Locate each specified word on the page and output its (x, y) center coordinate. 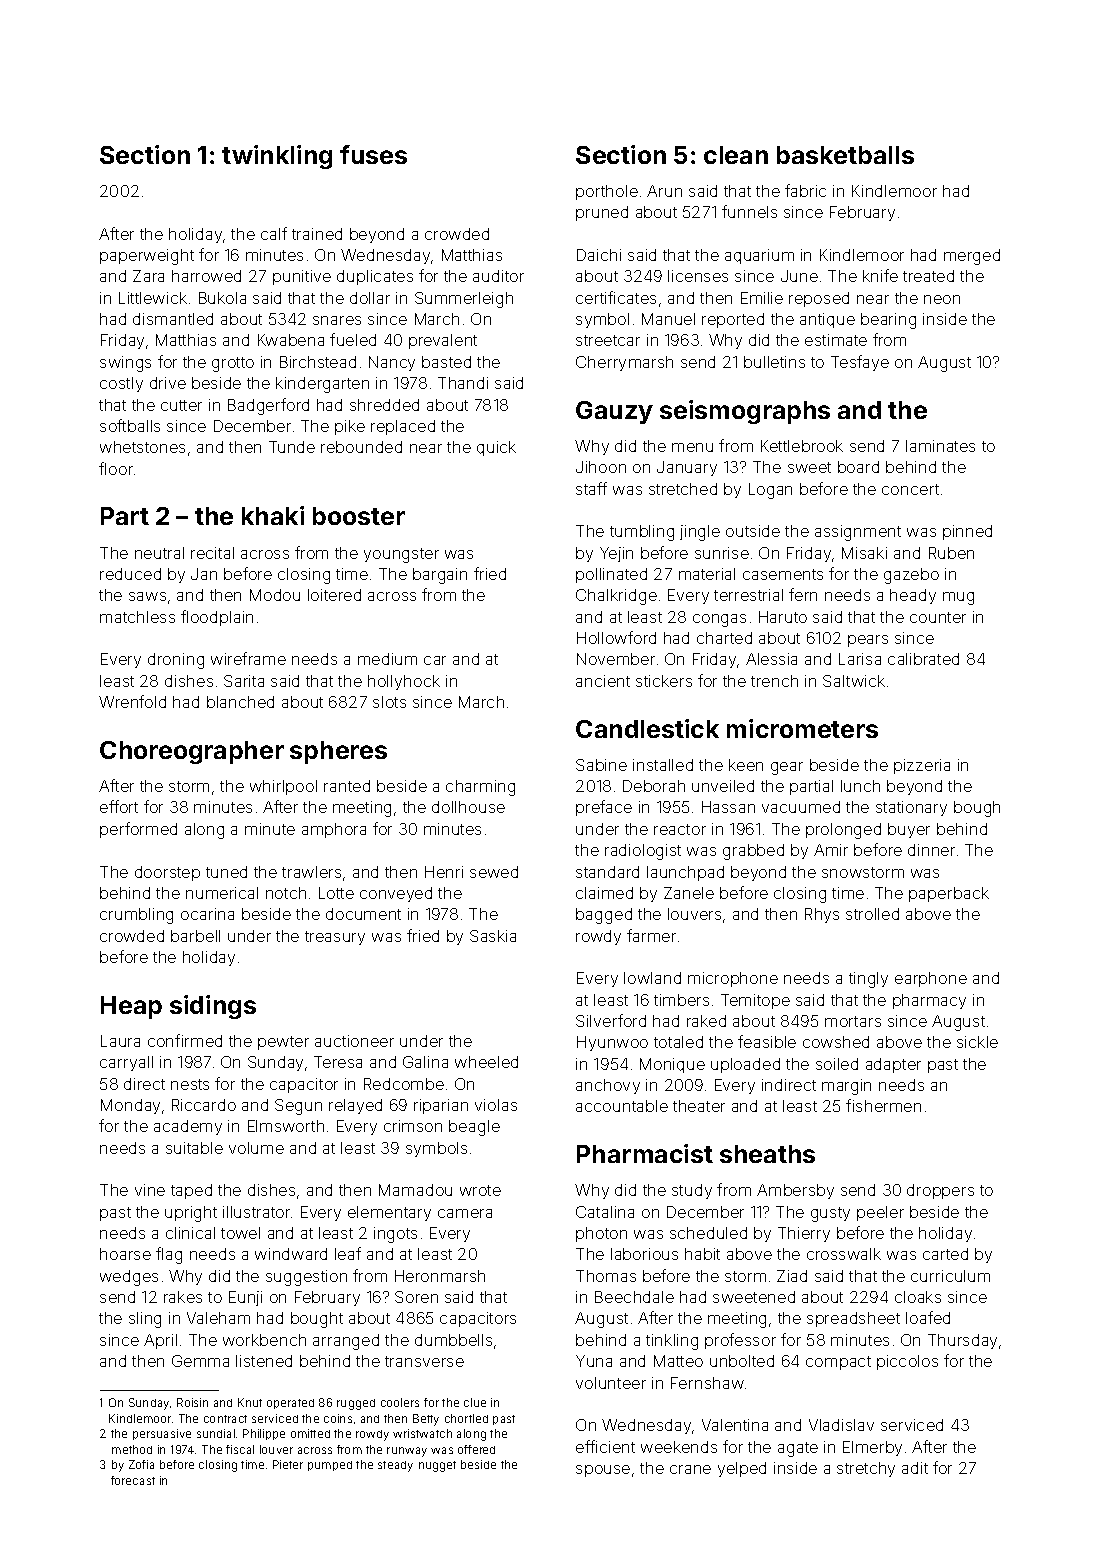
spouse (603, 1471)
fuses (373, 154)
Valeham (218, 1318)
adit (915, 1468)
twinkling (277, 157)
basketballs (845, 155)
